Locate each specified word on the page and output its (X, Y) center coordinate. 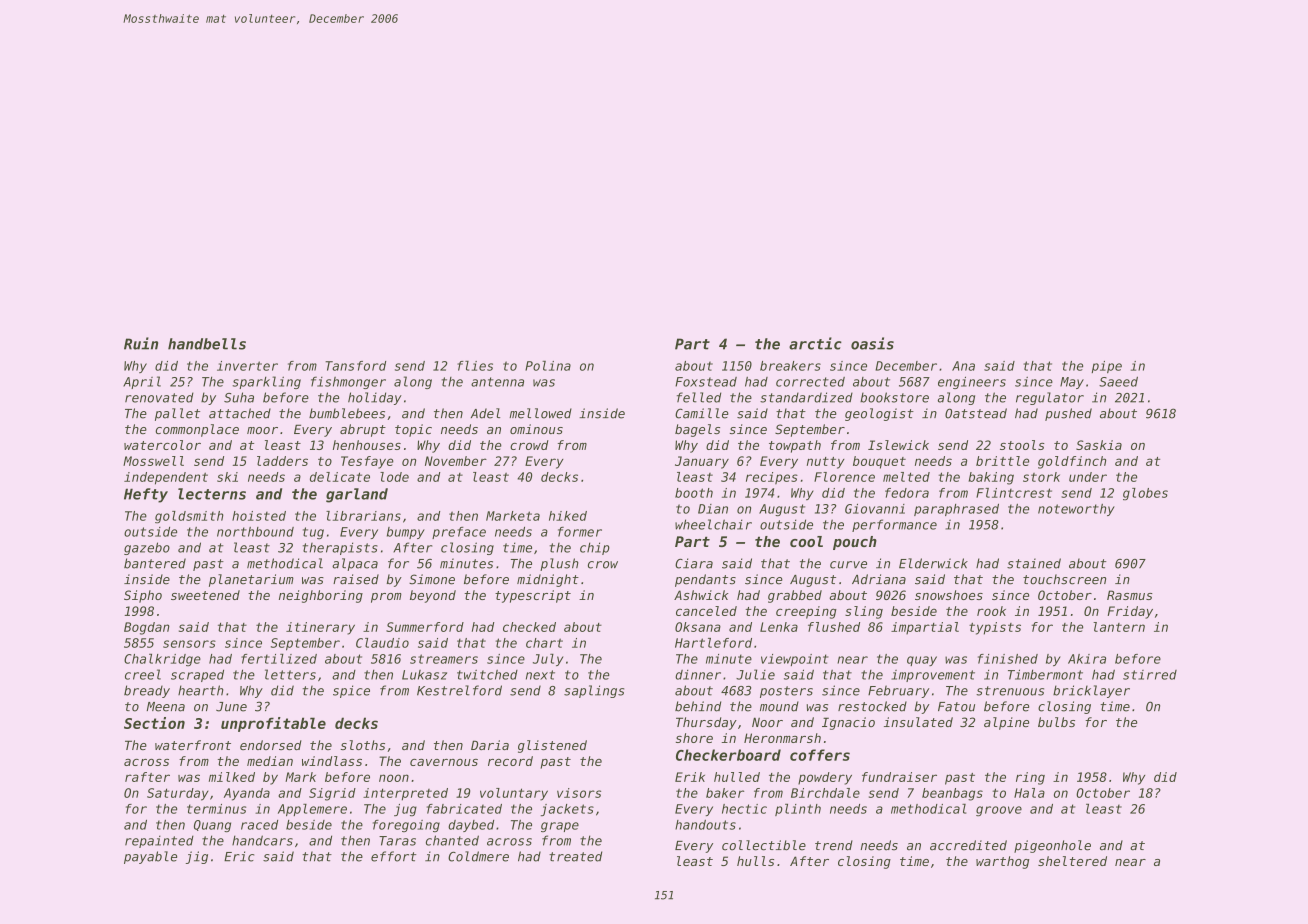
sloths (363, 745)
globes (1145, 494)
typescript (533, 596)
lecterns (212, 494)
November (456, 461)
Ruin (141, 343)
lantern (1119, 627)
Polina (548, 366)
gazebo (147, 548)
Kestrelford (459, 690)
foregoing (406, 826)
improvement (933, 676)
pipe (1107, 367)
